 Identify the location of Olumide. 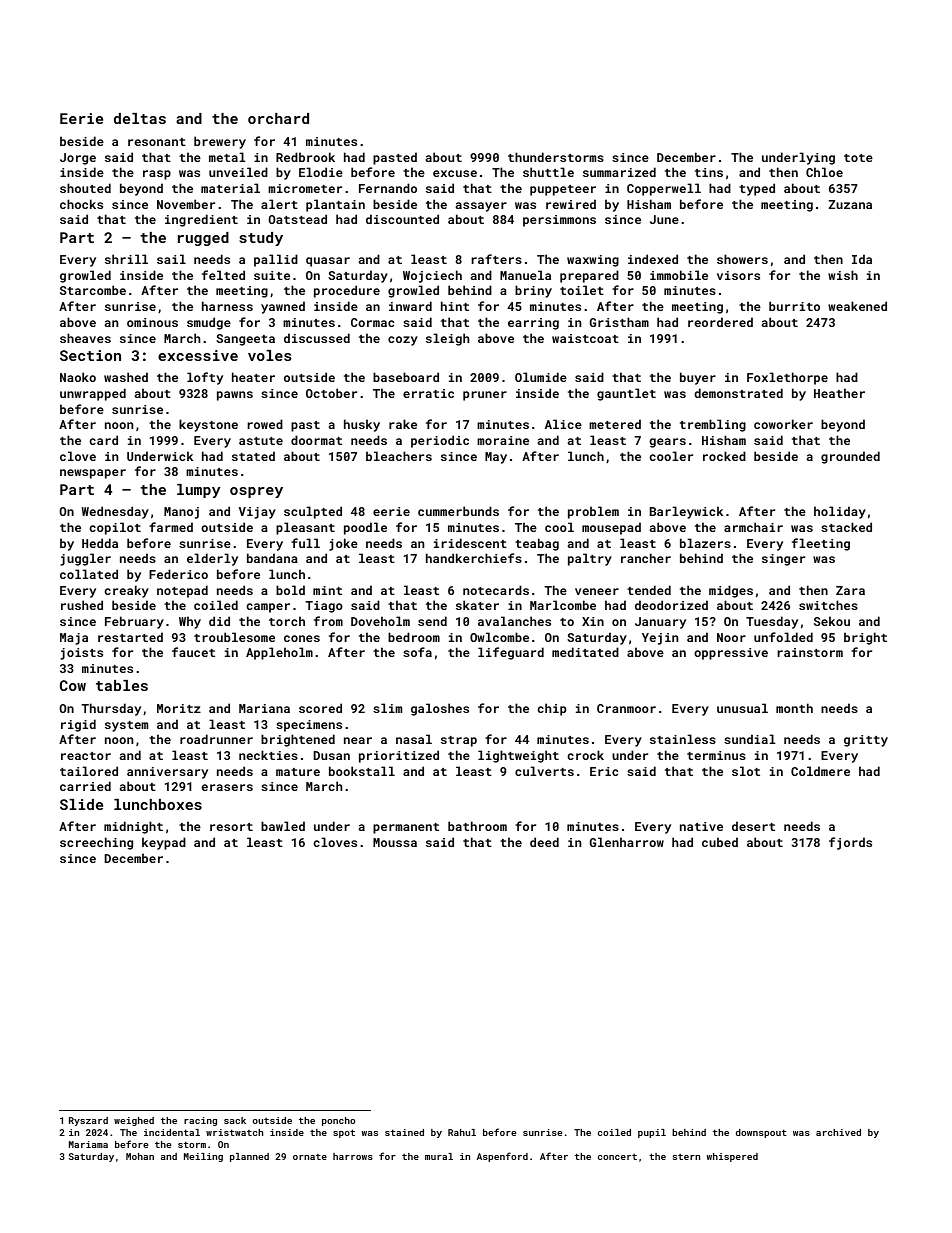
(541, 377).
